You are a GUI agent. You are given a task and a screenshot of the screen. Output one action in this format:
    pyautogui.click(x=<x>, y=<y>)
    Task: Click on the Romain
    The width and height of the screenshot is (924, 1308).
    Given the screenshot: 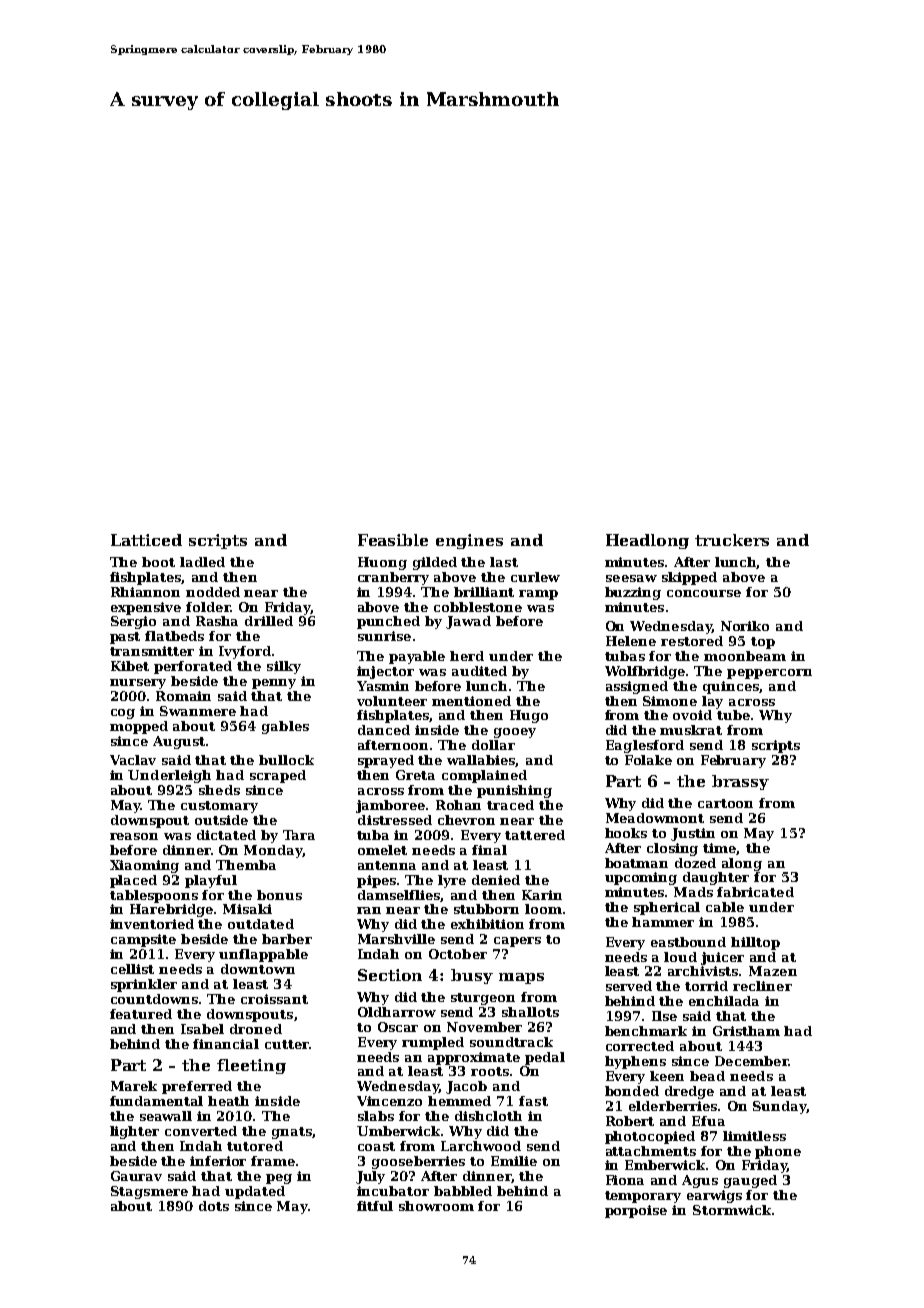 What is the action you would take?
    pyautogui.click(x=183, y=696)
